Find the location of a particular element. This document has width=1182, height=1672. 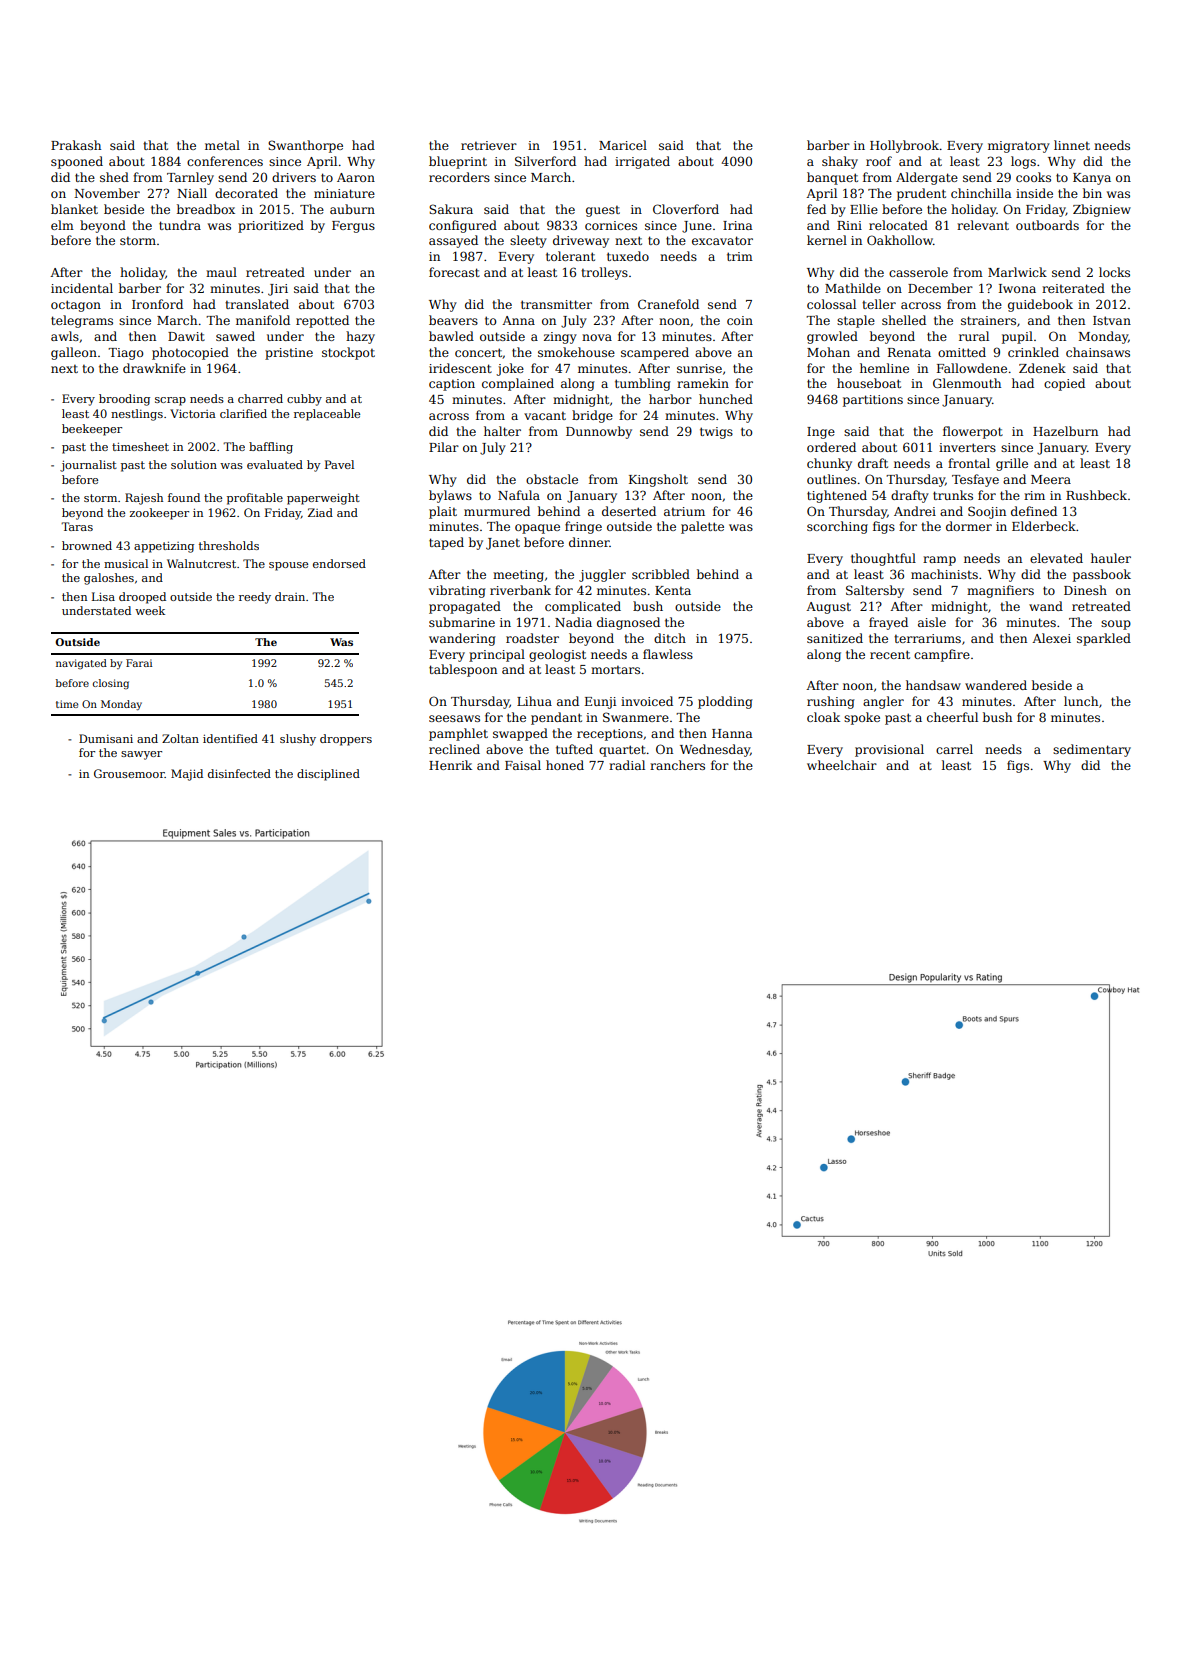

Maricel is located at coordinates (623, 145).
